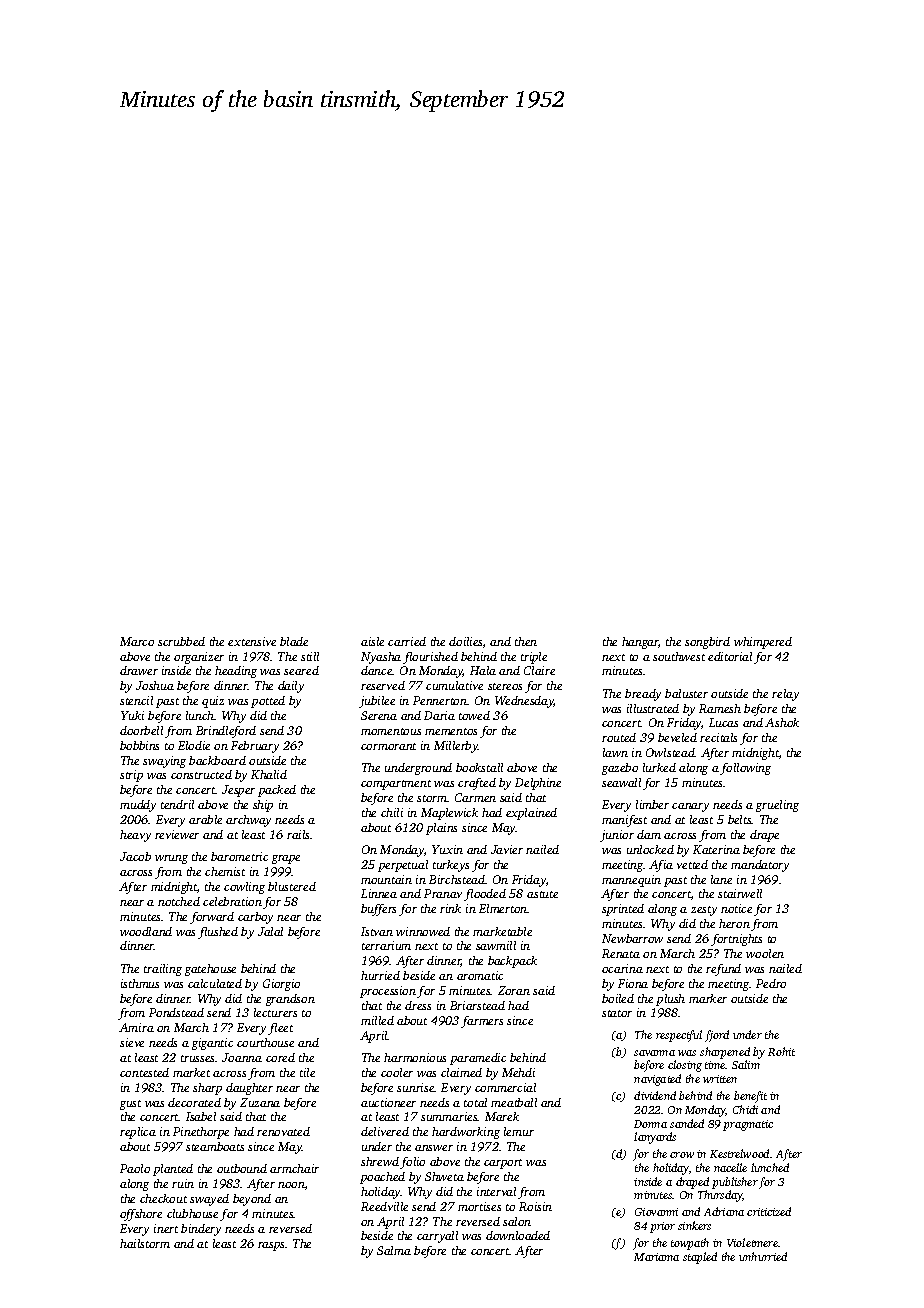  I want to click on astute, so click(542, 894).
